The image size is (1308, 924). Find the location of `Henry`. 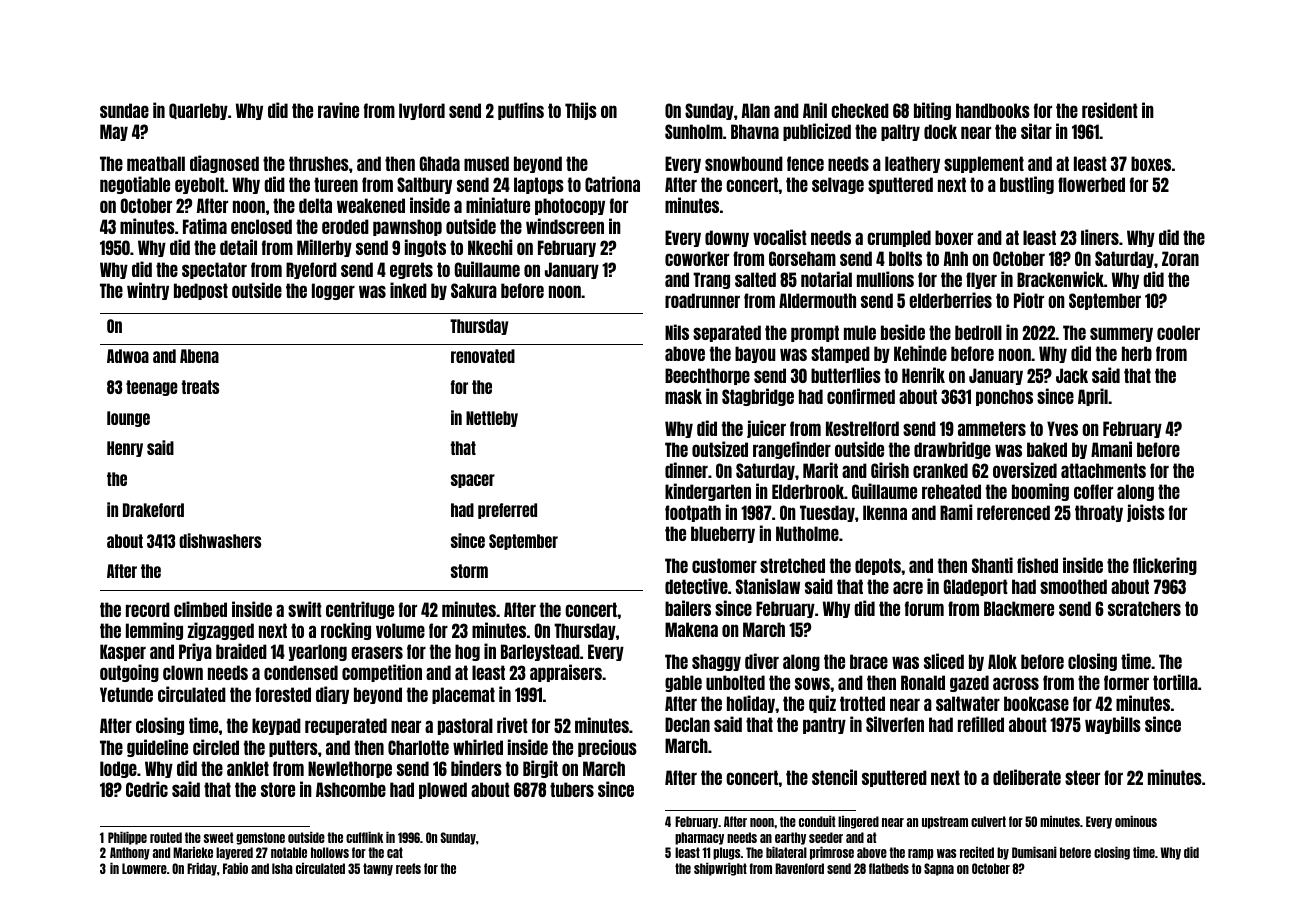

Henry is located at coordinates (125, 449).
